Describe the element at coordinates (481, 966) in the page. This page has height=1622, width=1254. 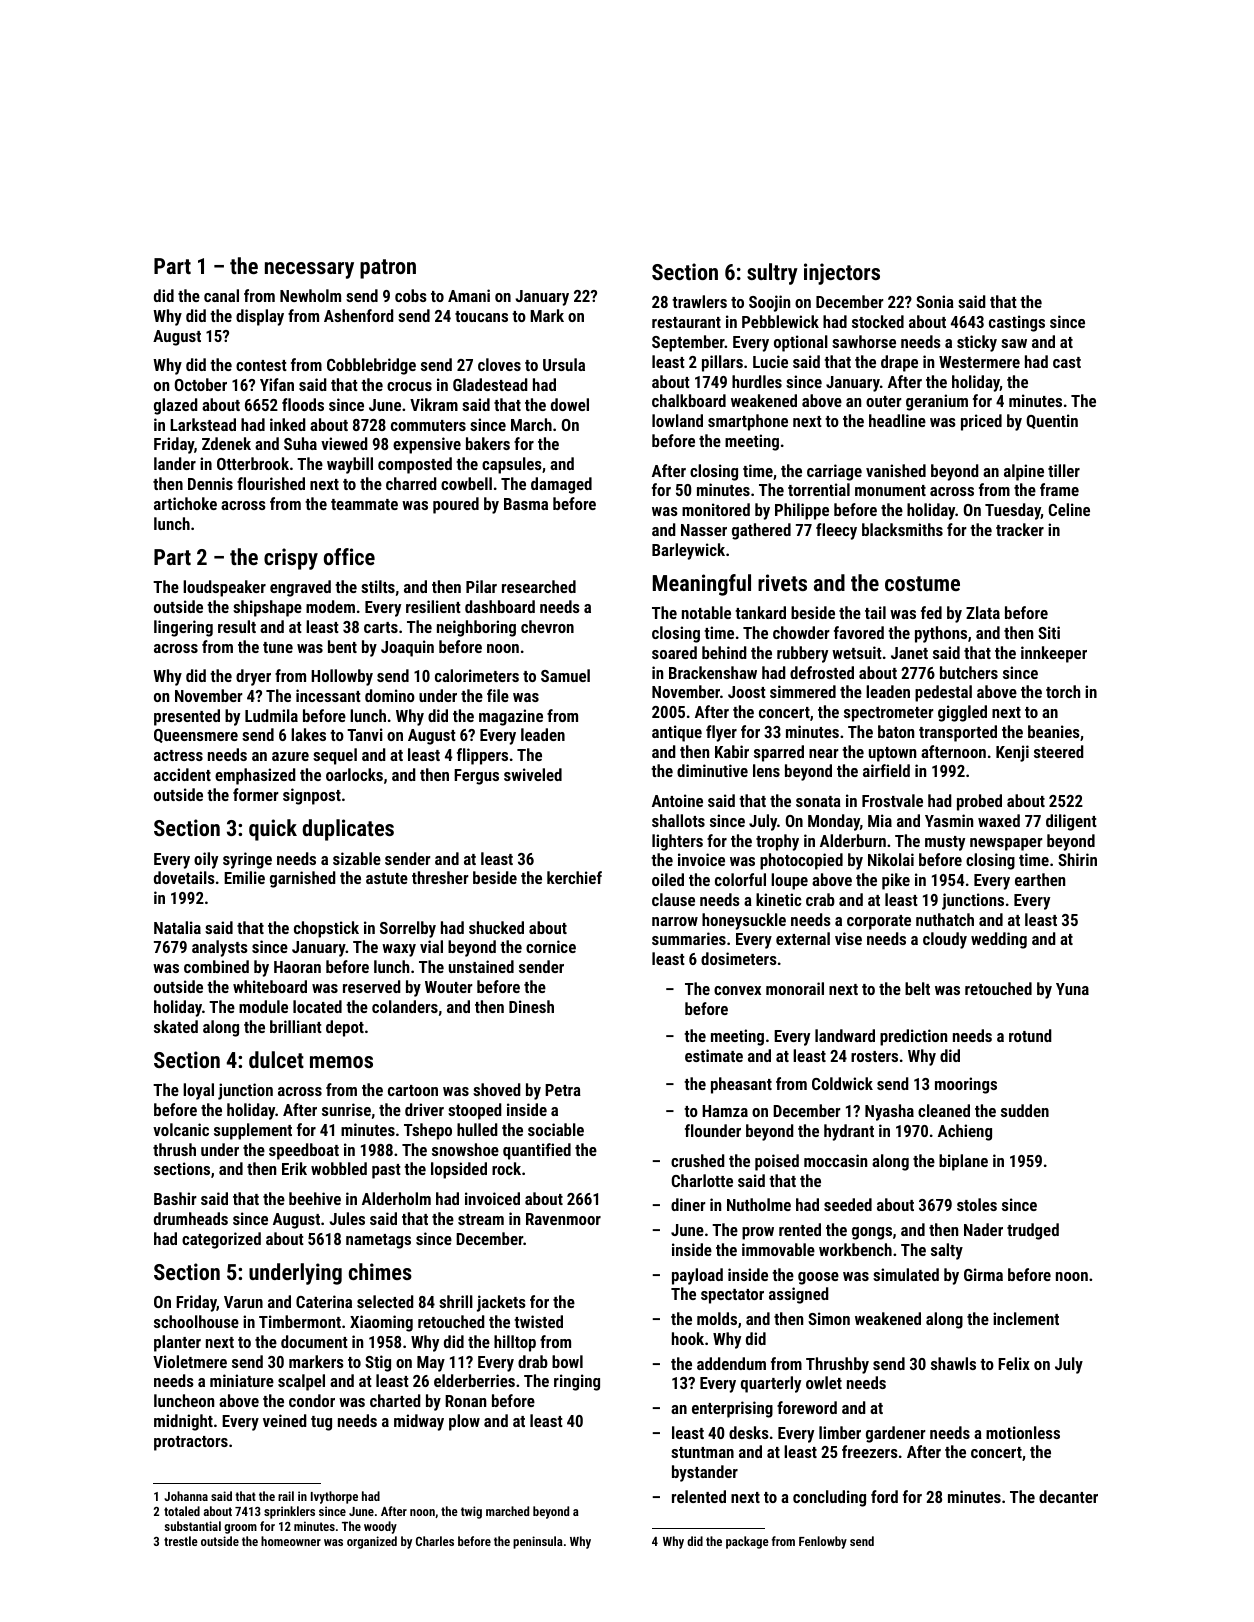
I see `unstained` at that location.
